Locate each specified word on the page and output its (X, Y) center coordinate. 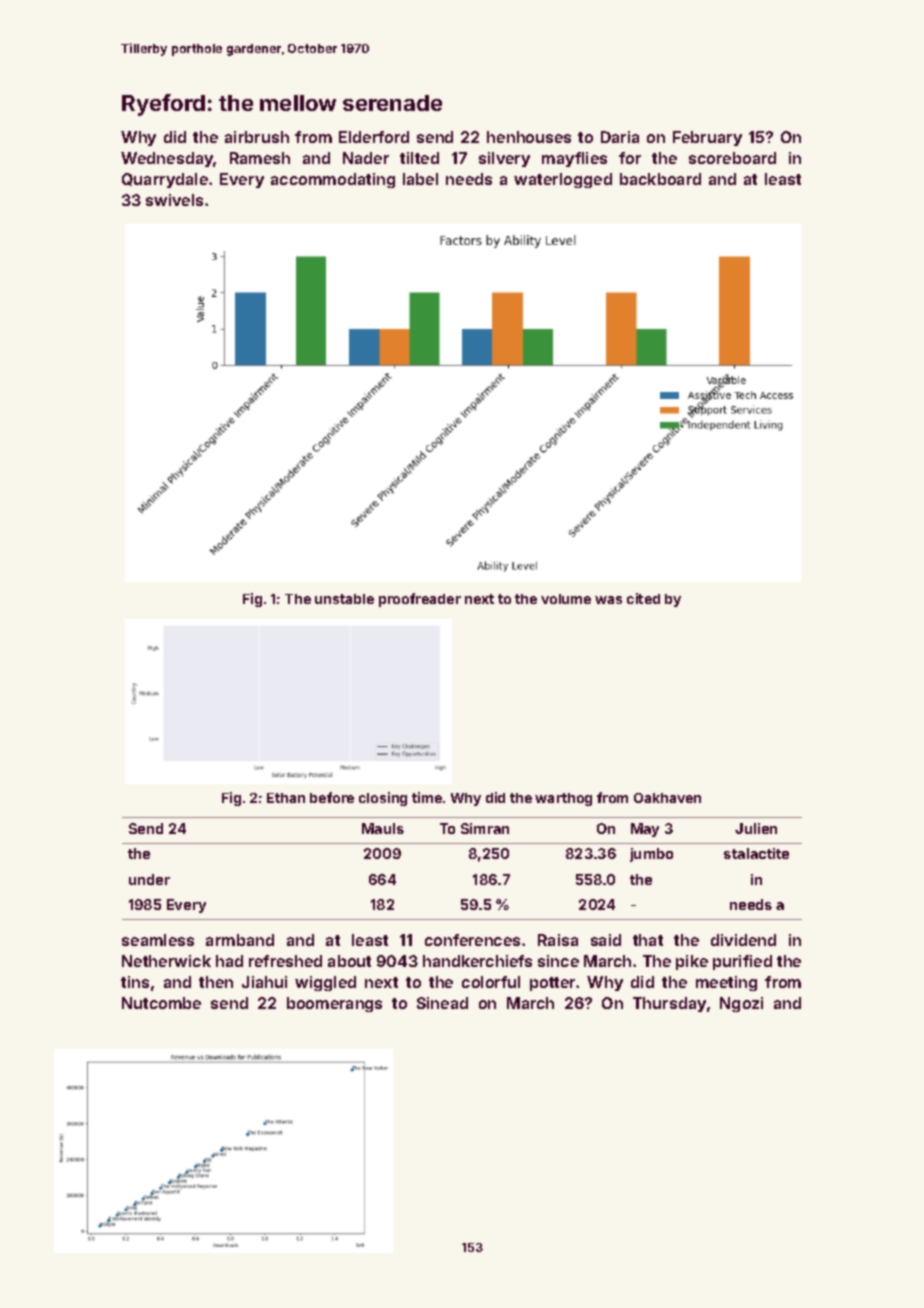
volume (566, 599)
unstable (344, 599)
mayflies (574, 159)
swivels (174, 200)
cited (643, 598)
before (332, 797)
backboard (660, 179)
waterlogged (563, 180)
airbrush (257, 137)
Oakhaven (667, 798)
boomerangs (334, 1004)
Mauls (383, 828)
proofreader (420, 600)
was (608, 600)
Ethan (286, 798)
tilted (419, 158)
